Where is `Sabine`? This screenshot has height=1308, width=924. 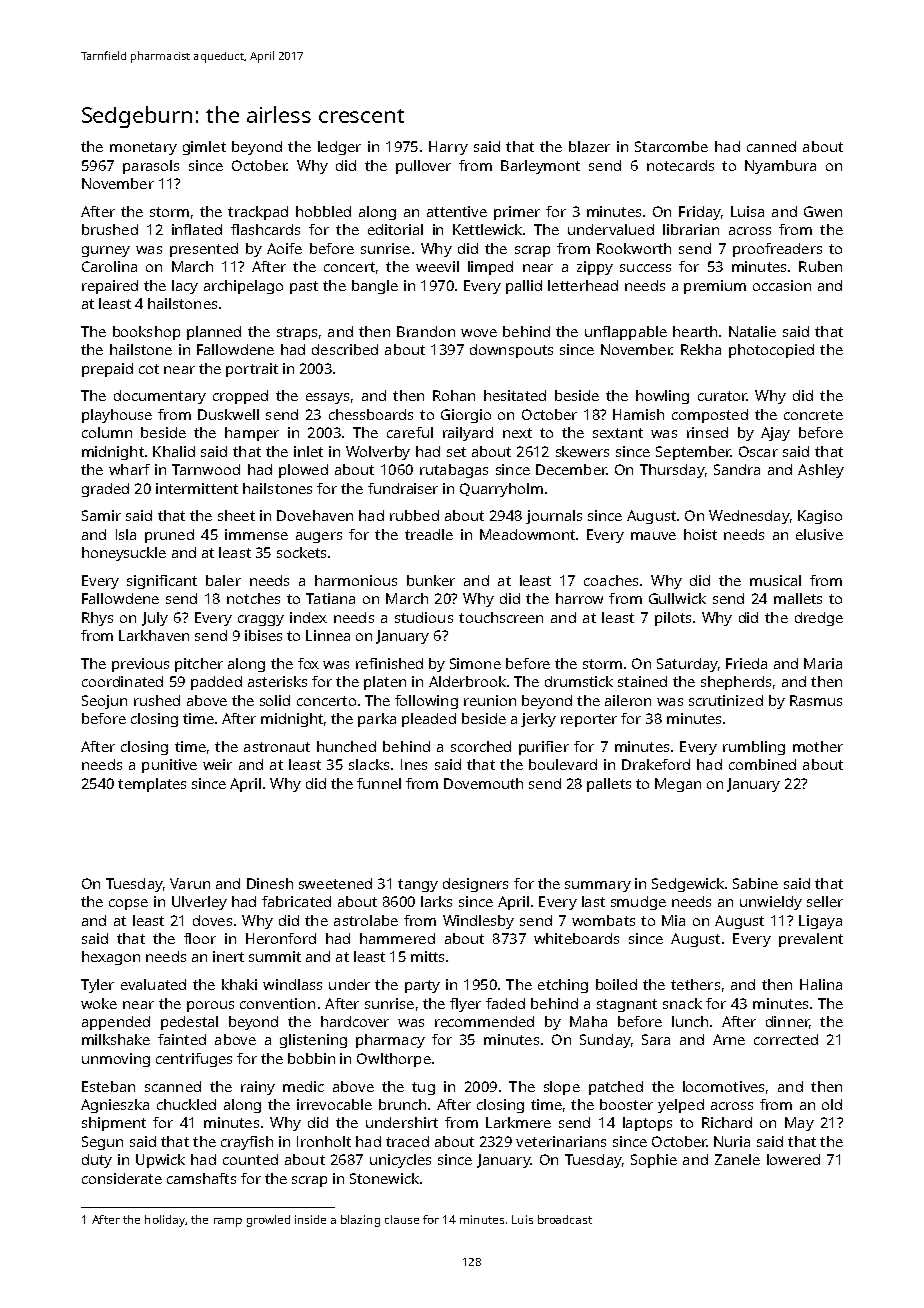 Sabine is located at coordinates (755, 883).
